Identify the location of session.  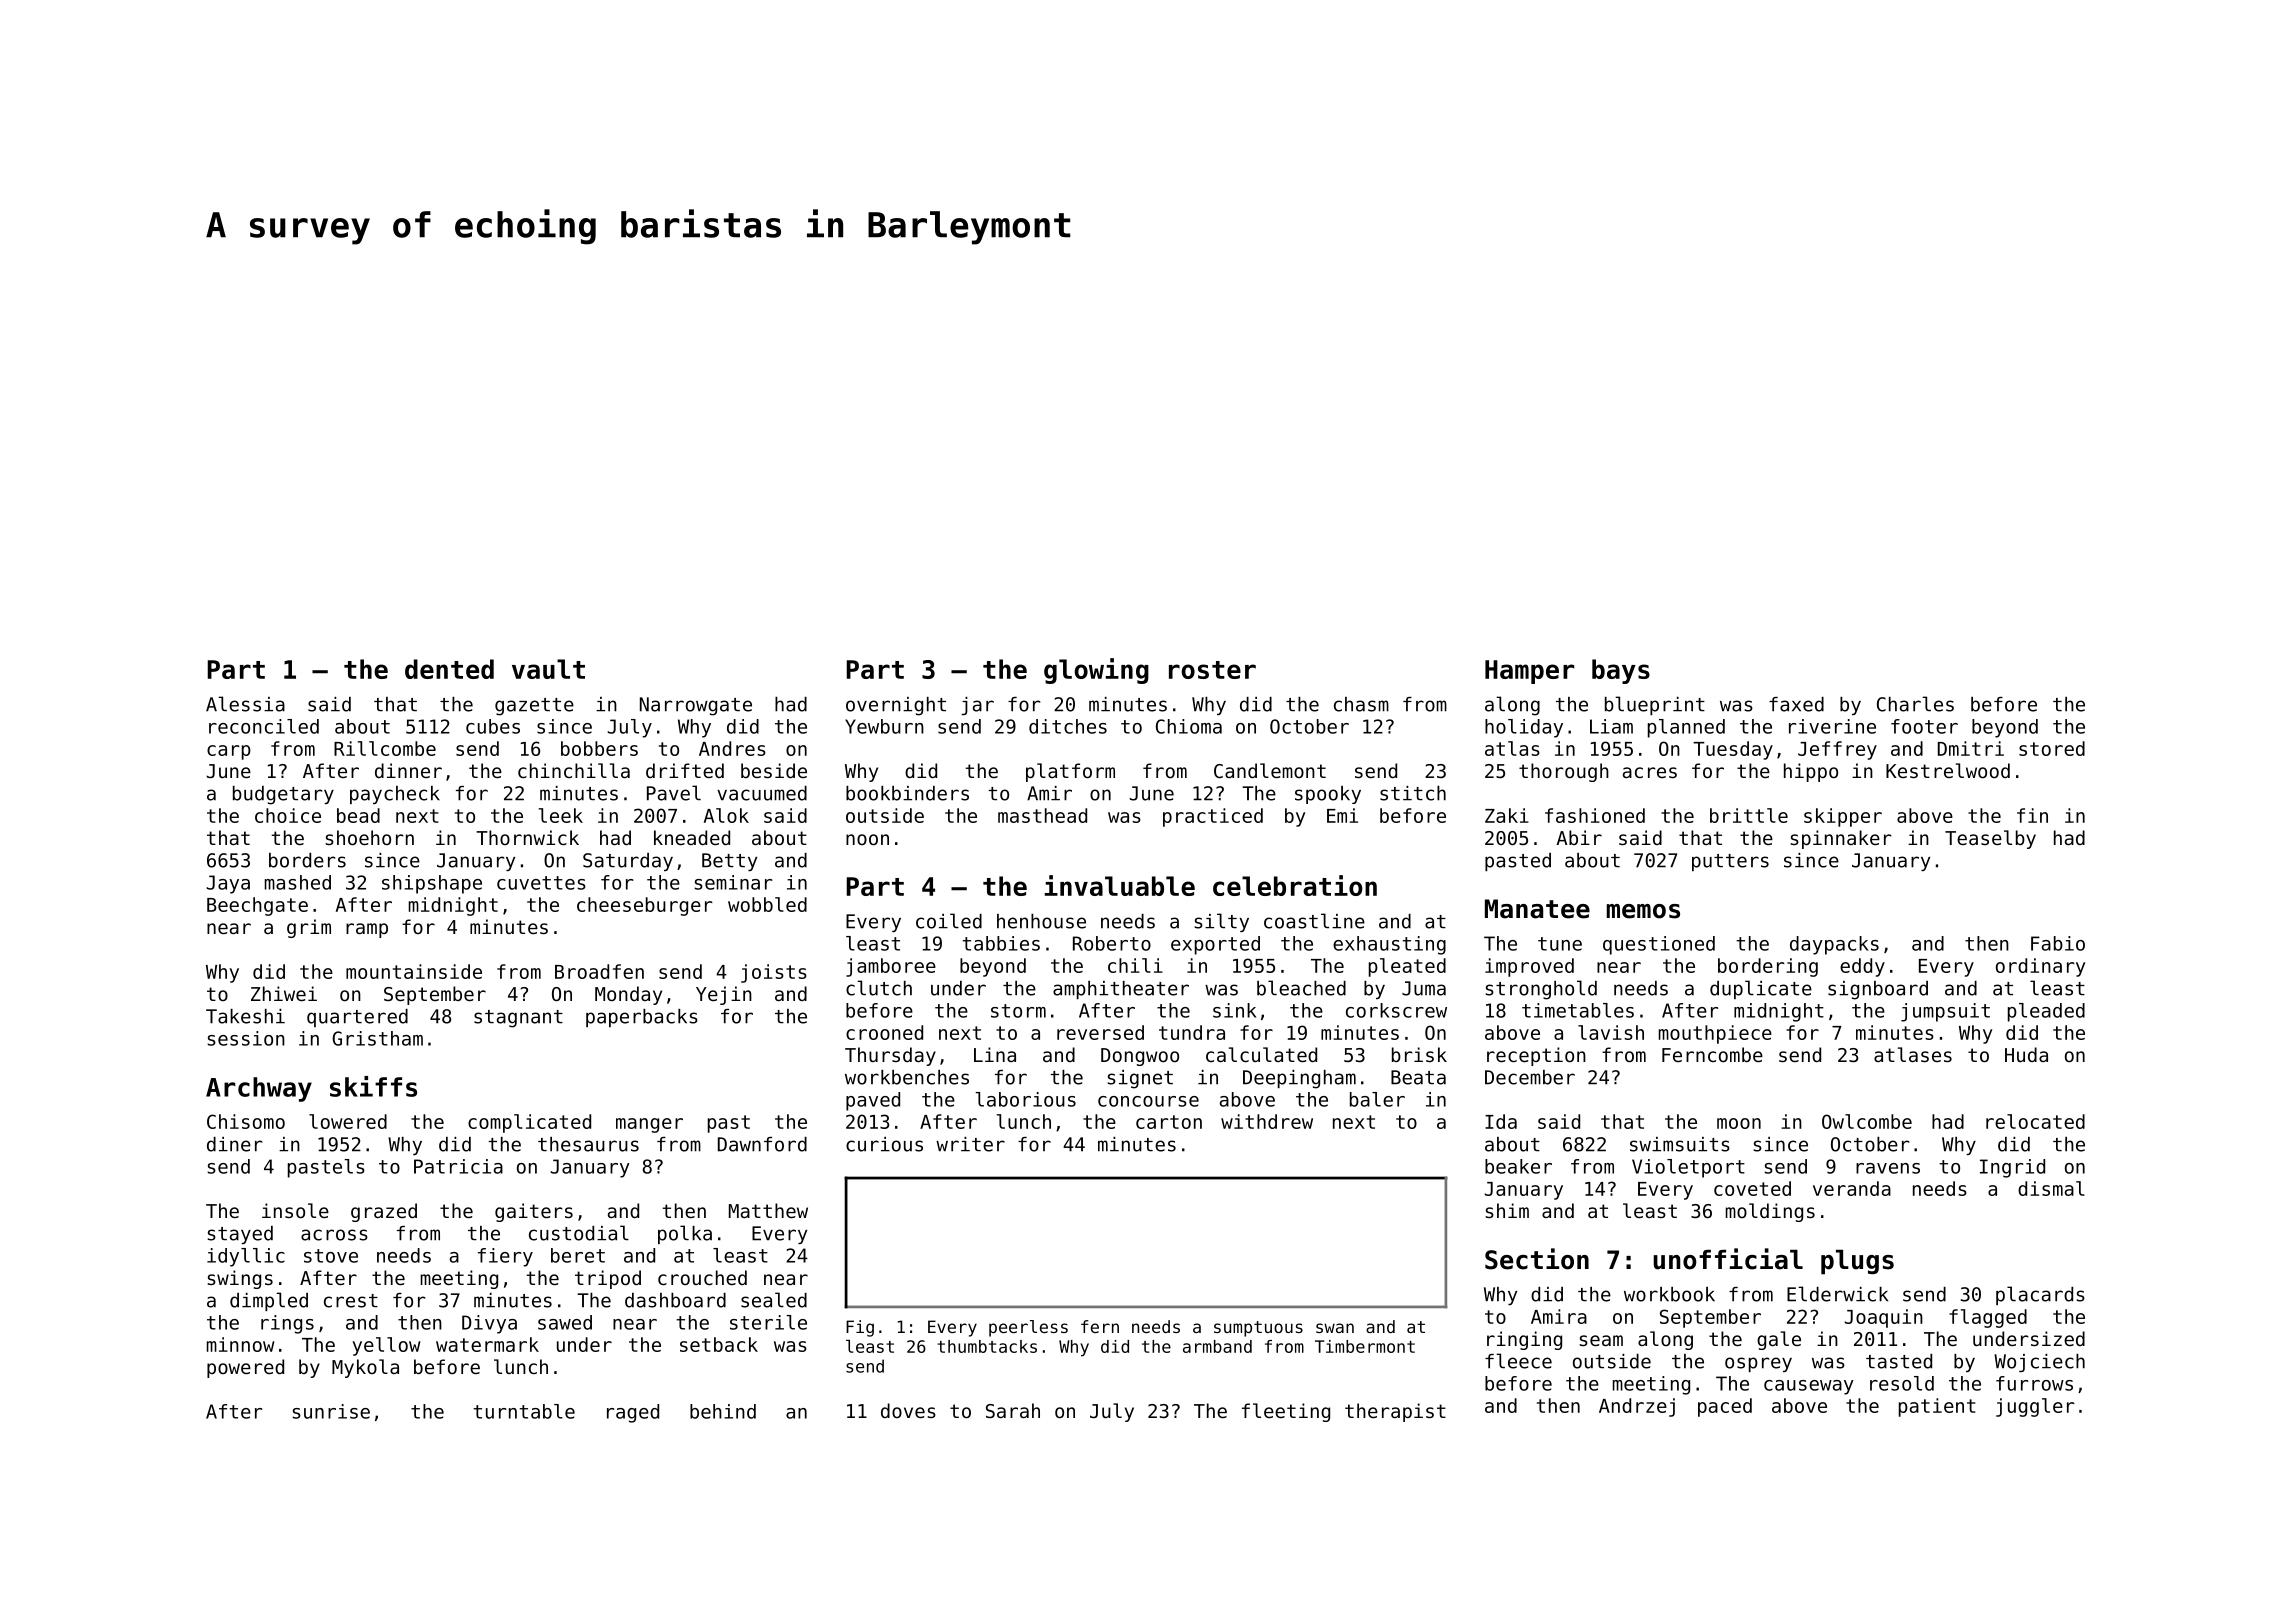
(246, 1038).
